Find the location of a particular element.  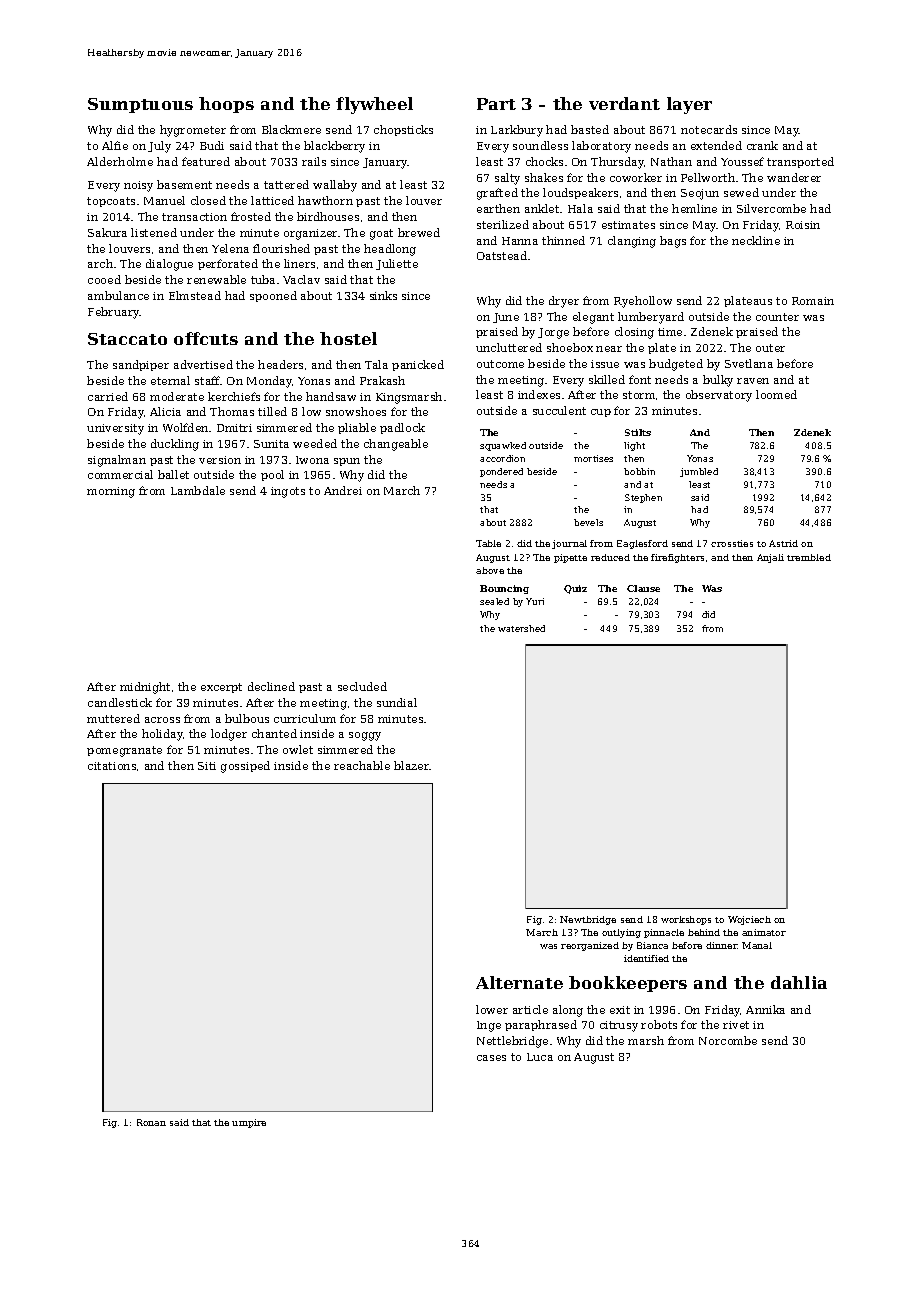

Newtbridge is located at coordinates (588, 920).
